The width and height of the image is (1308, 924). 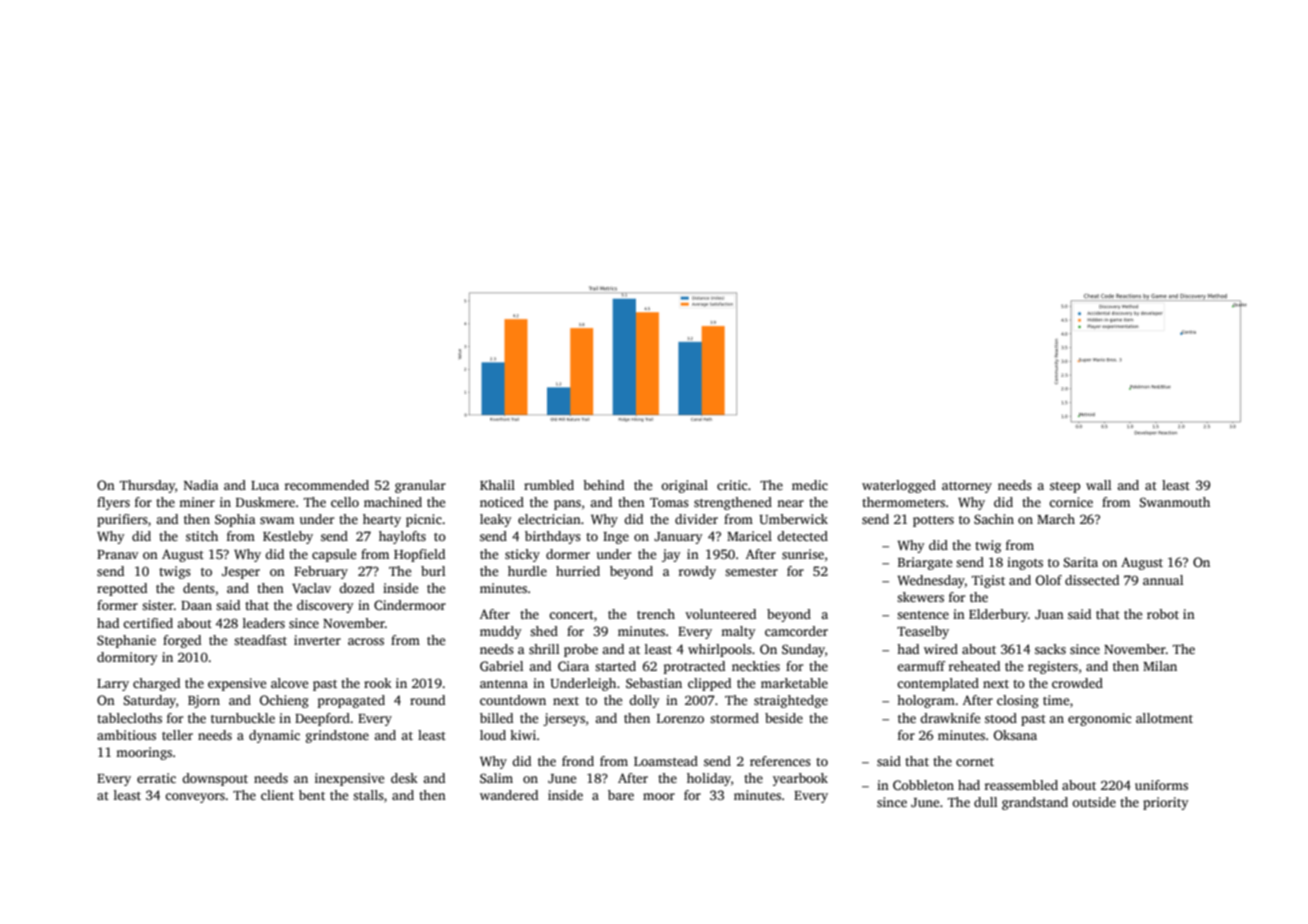 I want to click on shed, so click(x=544, y=631).
